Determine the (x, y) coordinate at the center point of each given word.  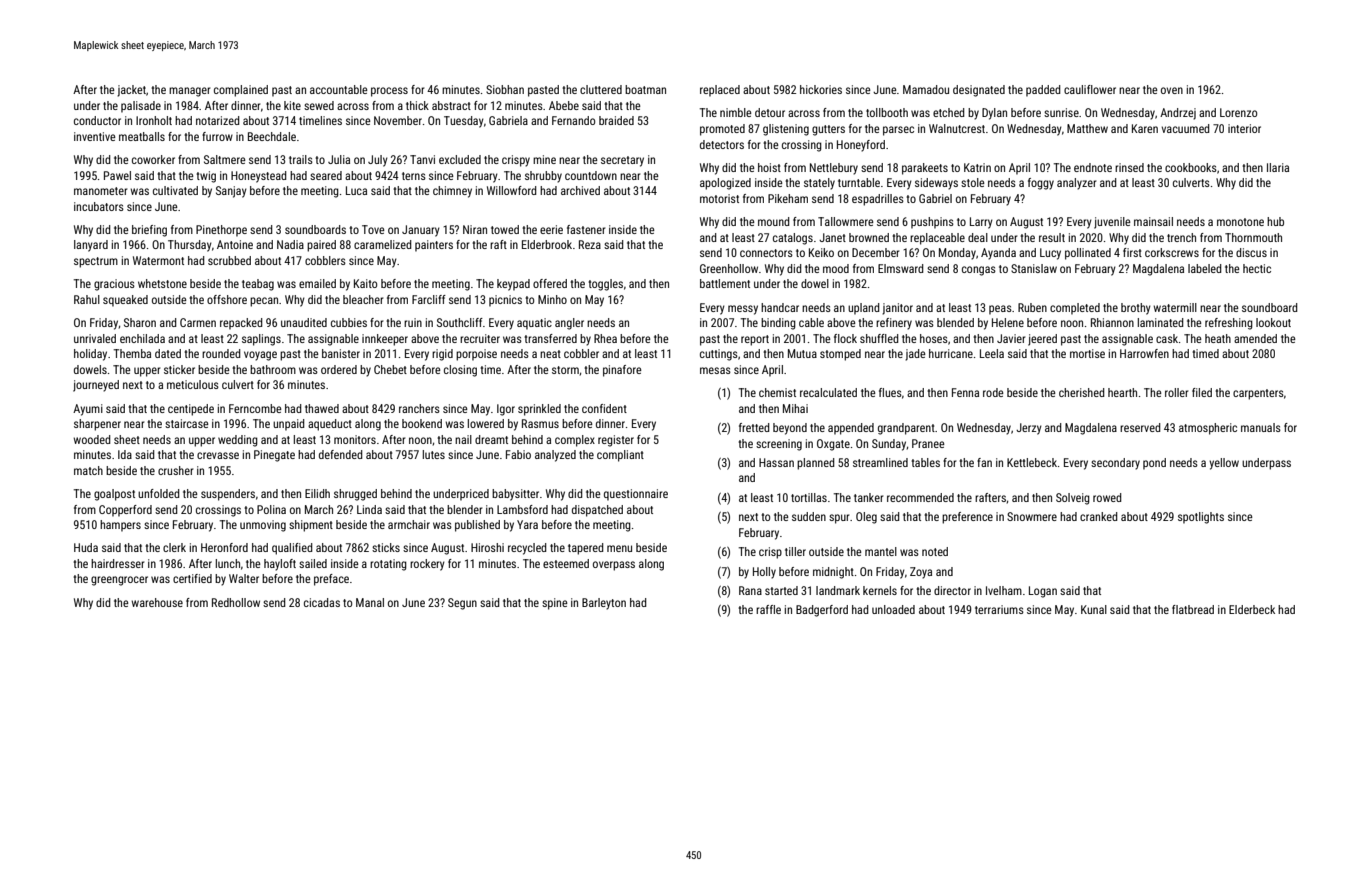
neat (550, 354)
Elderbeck (1252, 609)
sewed (319, 105)
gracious (114, 285)
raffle (768, 609)
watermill (1175, 307)
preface (331, 580)
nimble (736, 112)
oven (1172, 90)
